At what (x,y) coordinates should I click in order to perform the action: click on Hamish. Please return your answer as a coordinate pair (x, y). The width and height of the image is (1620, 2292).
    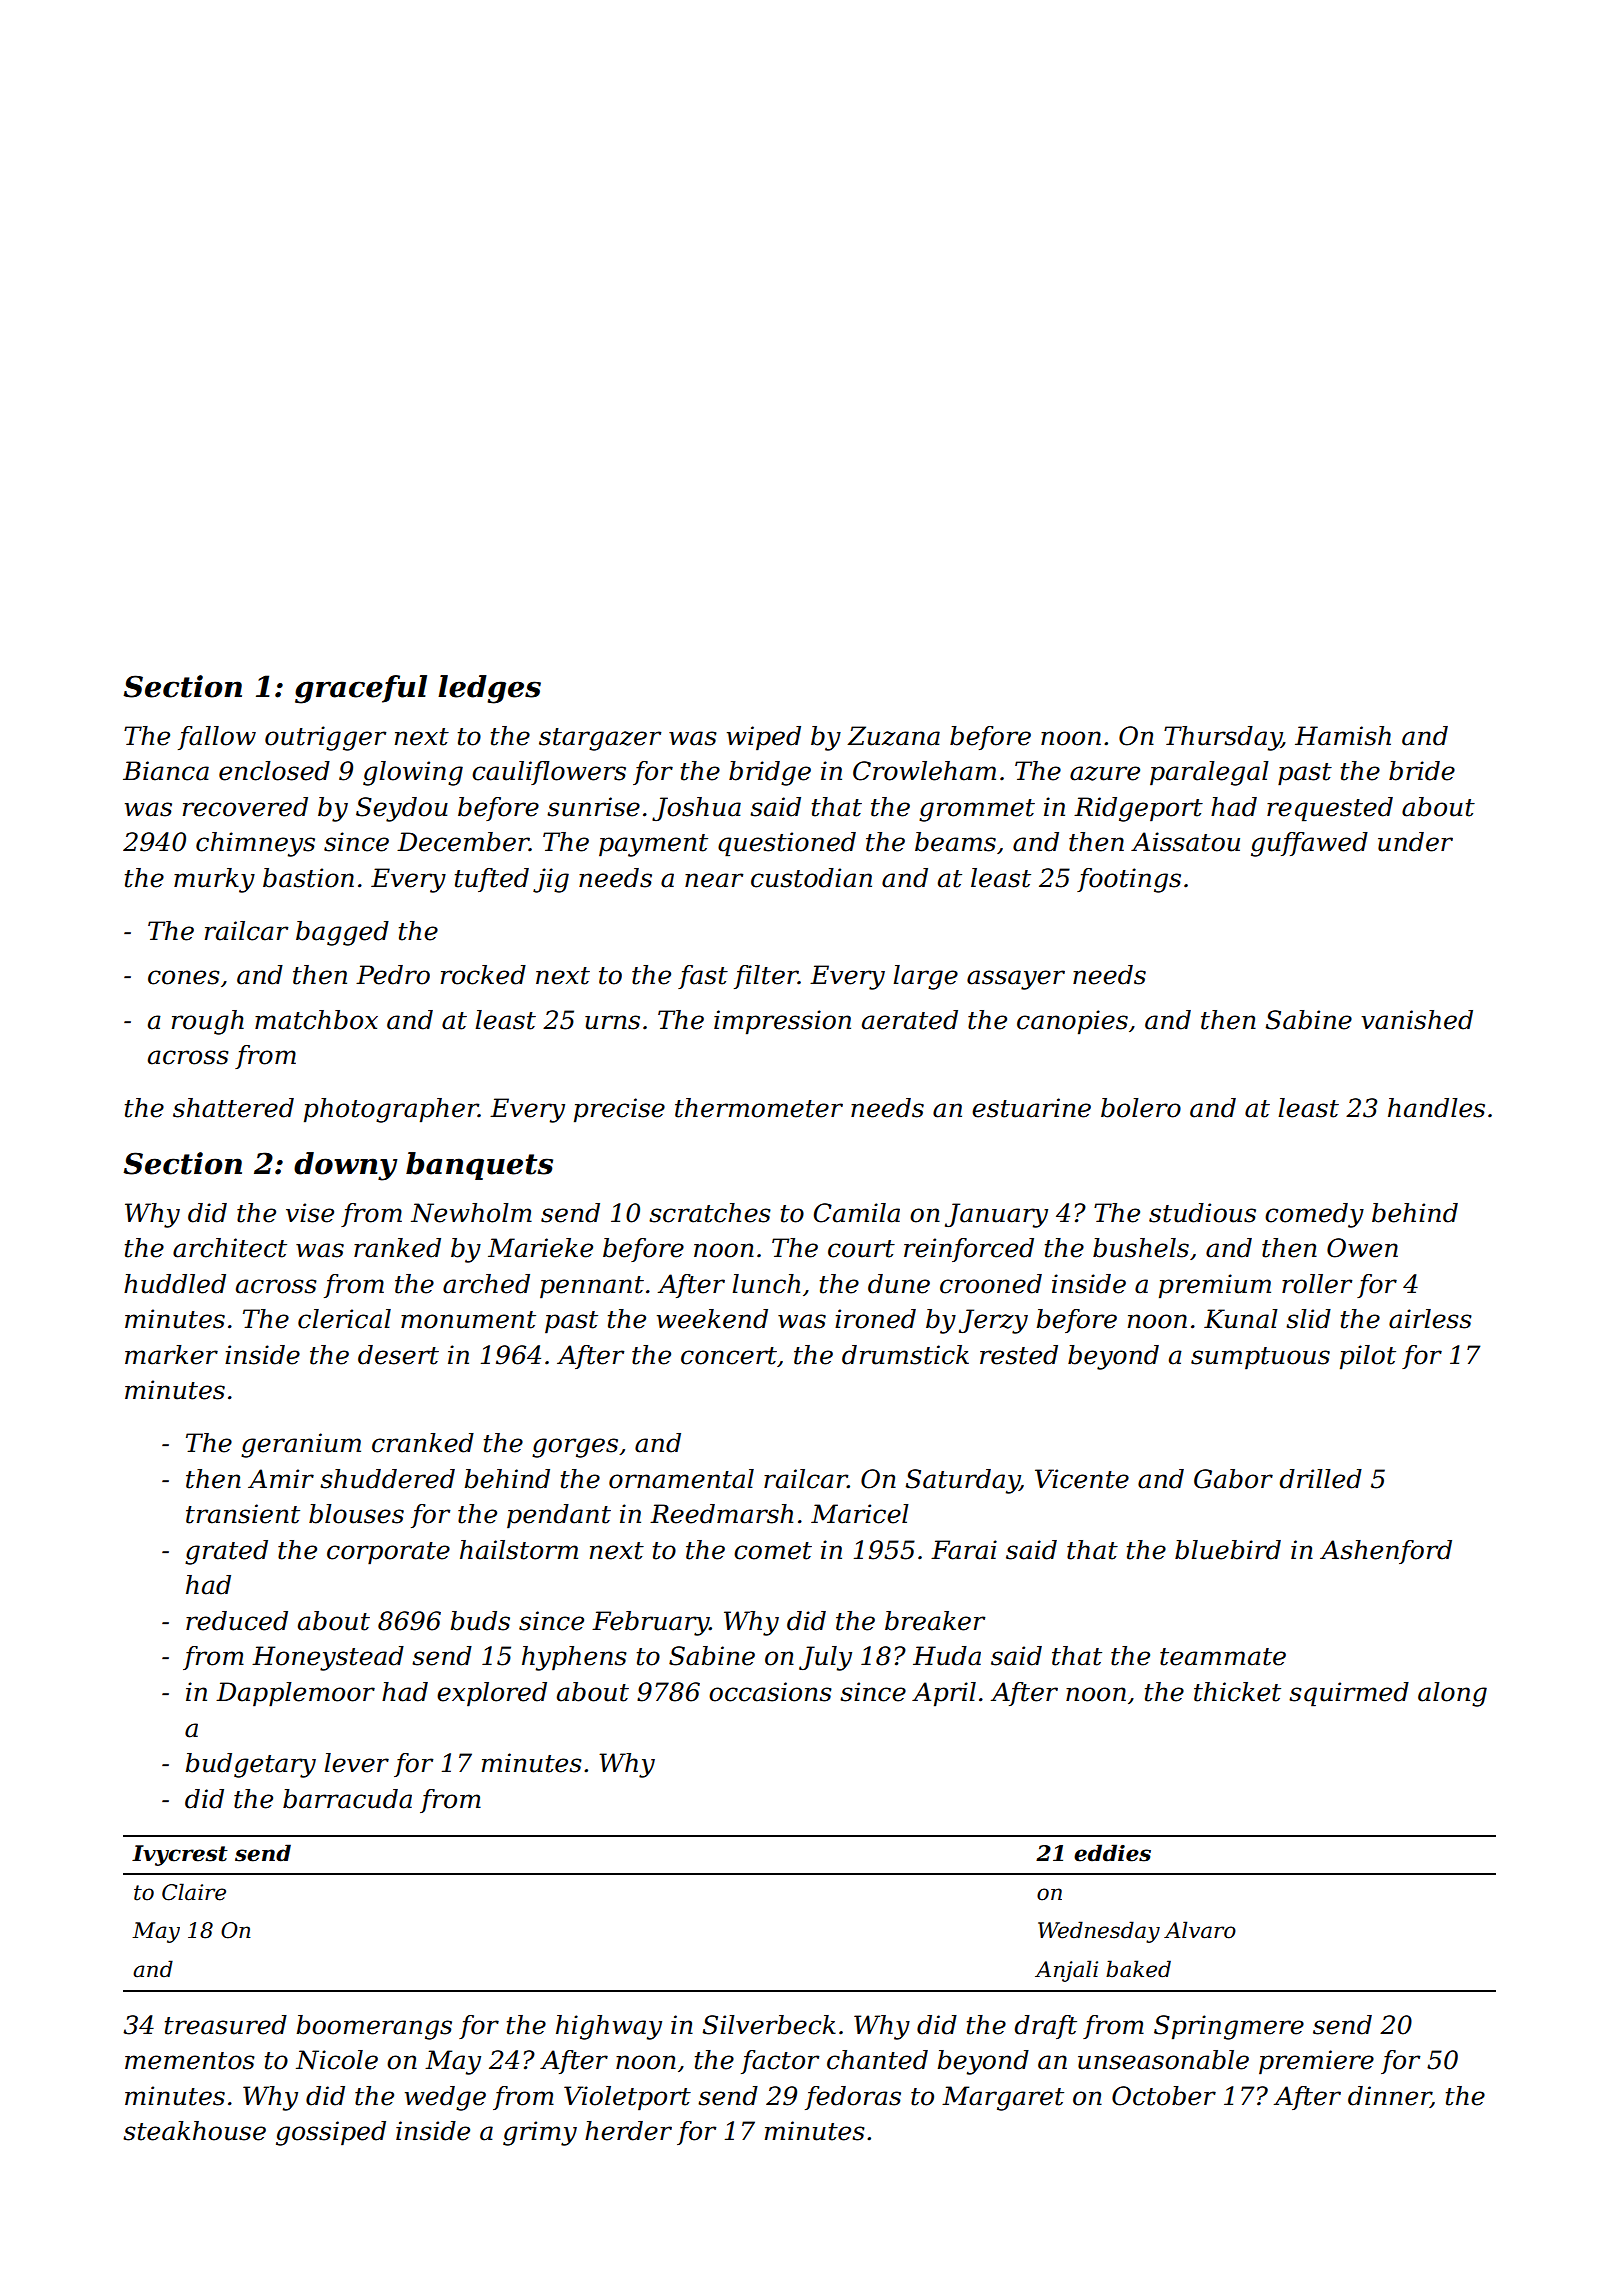
    Looking at the image, I should click on (1343, 736).
